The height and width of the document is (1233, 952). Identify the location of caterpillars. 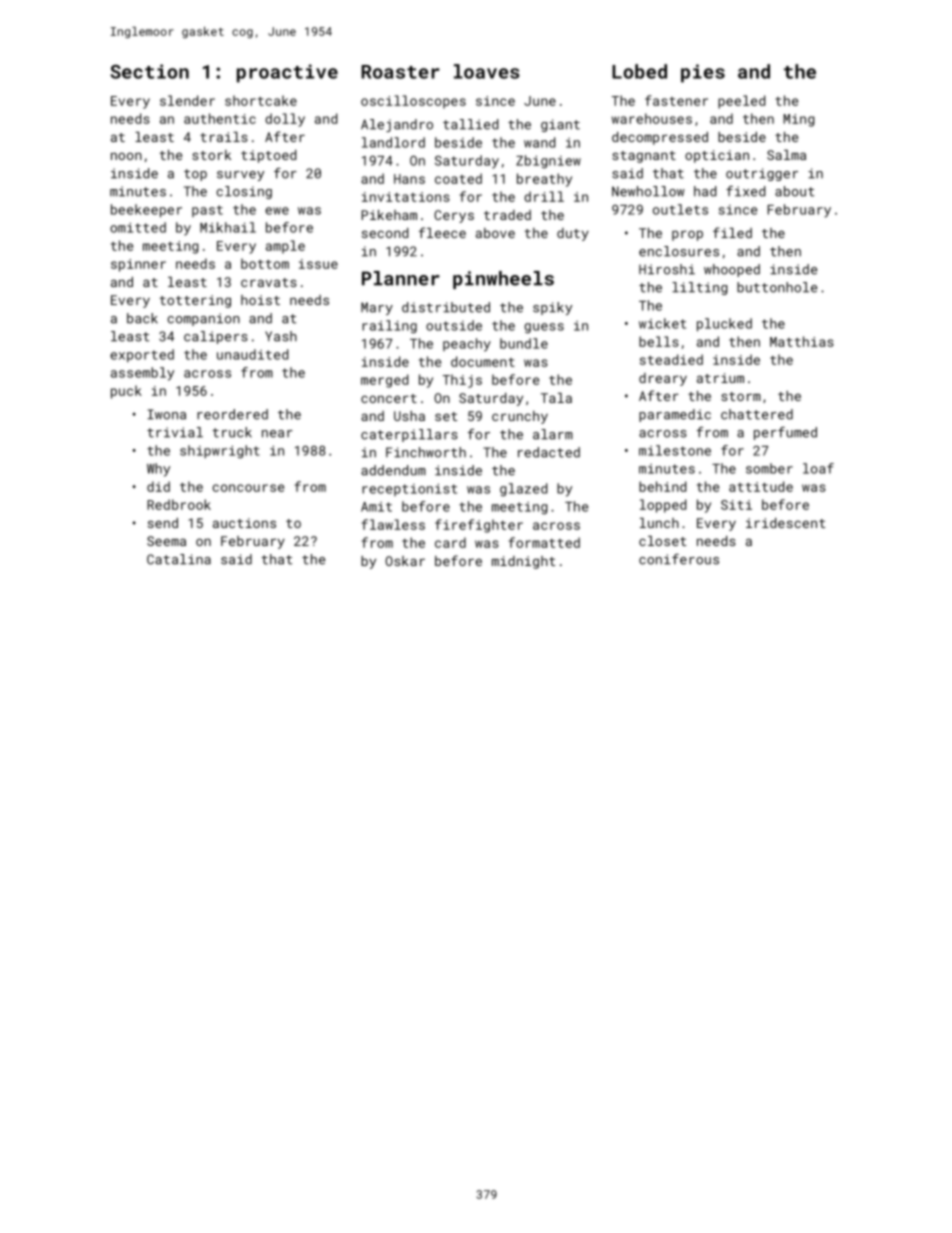
(409, 435).
